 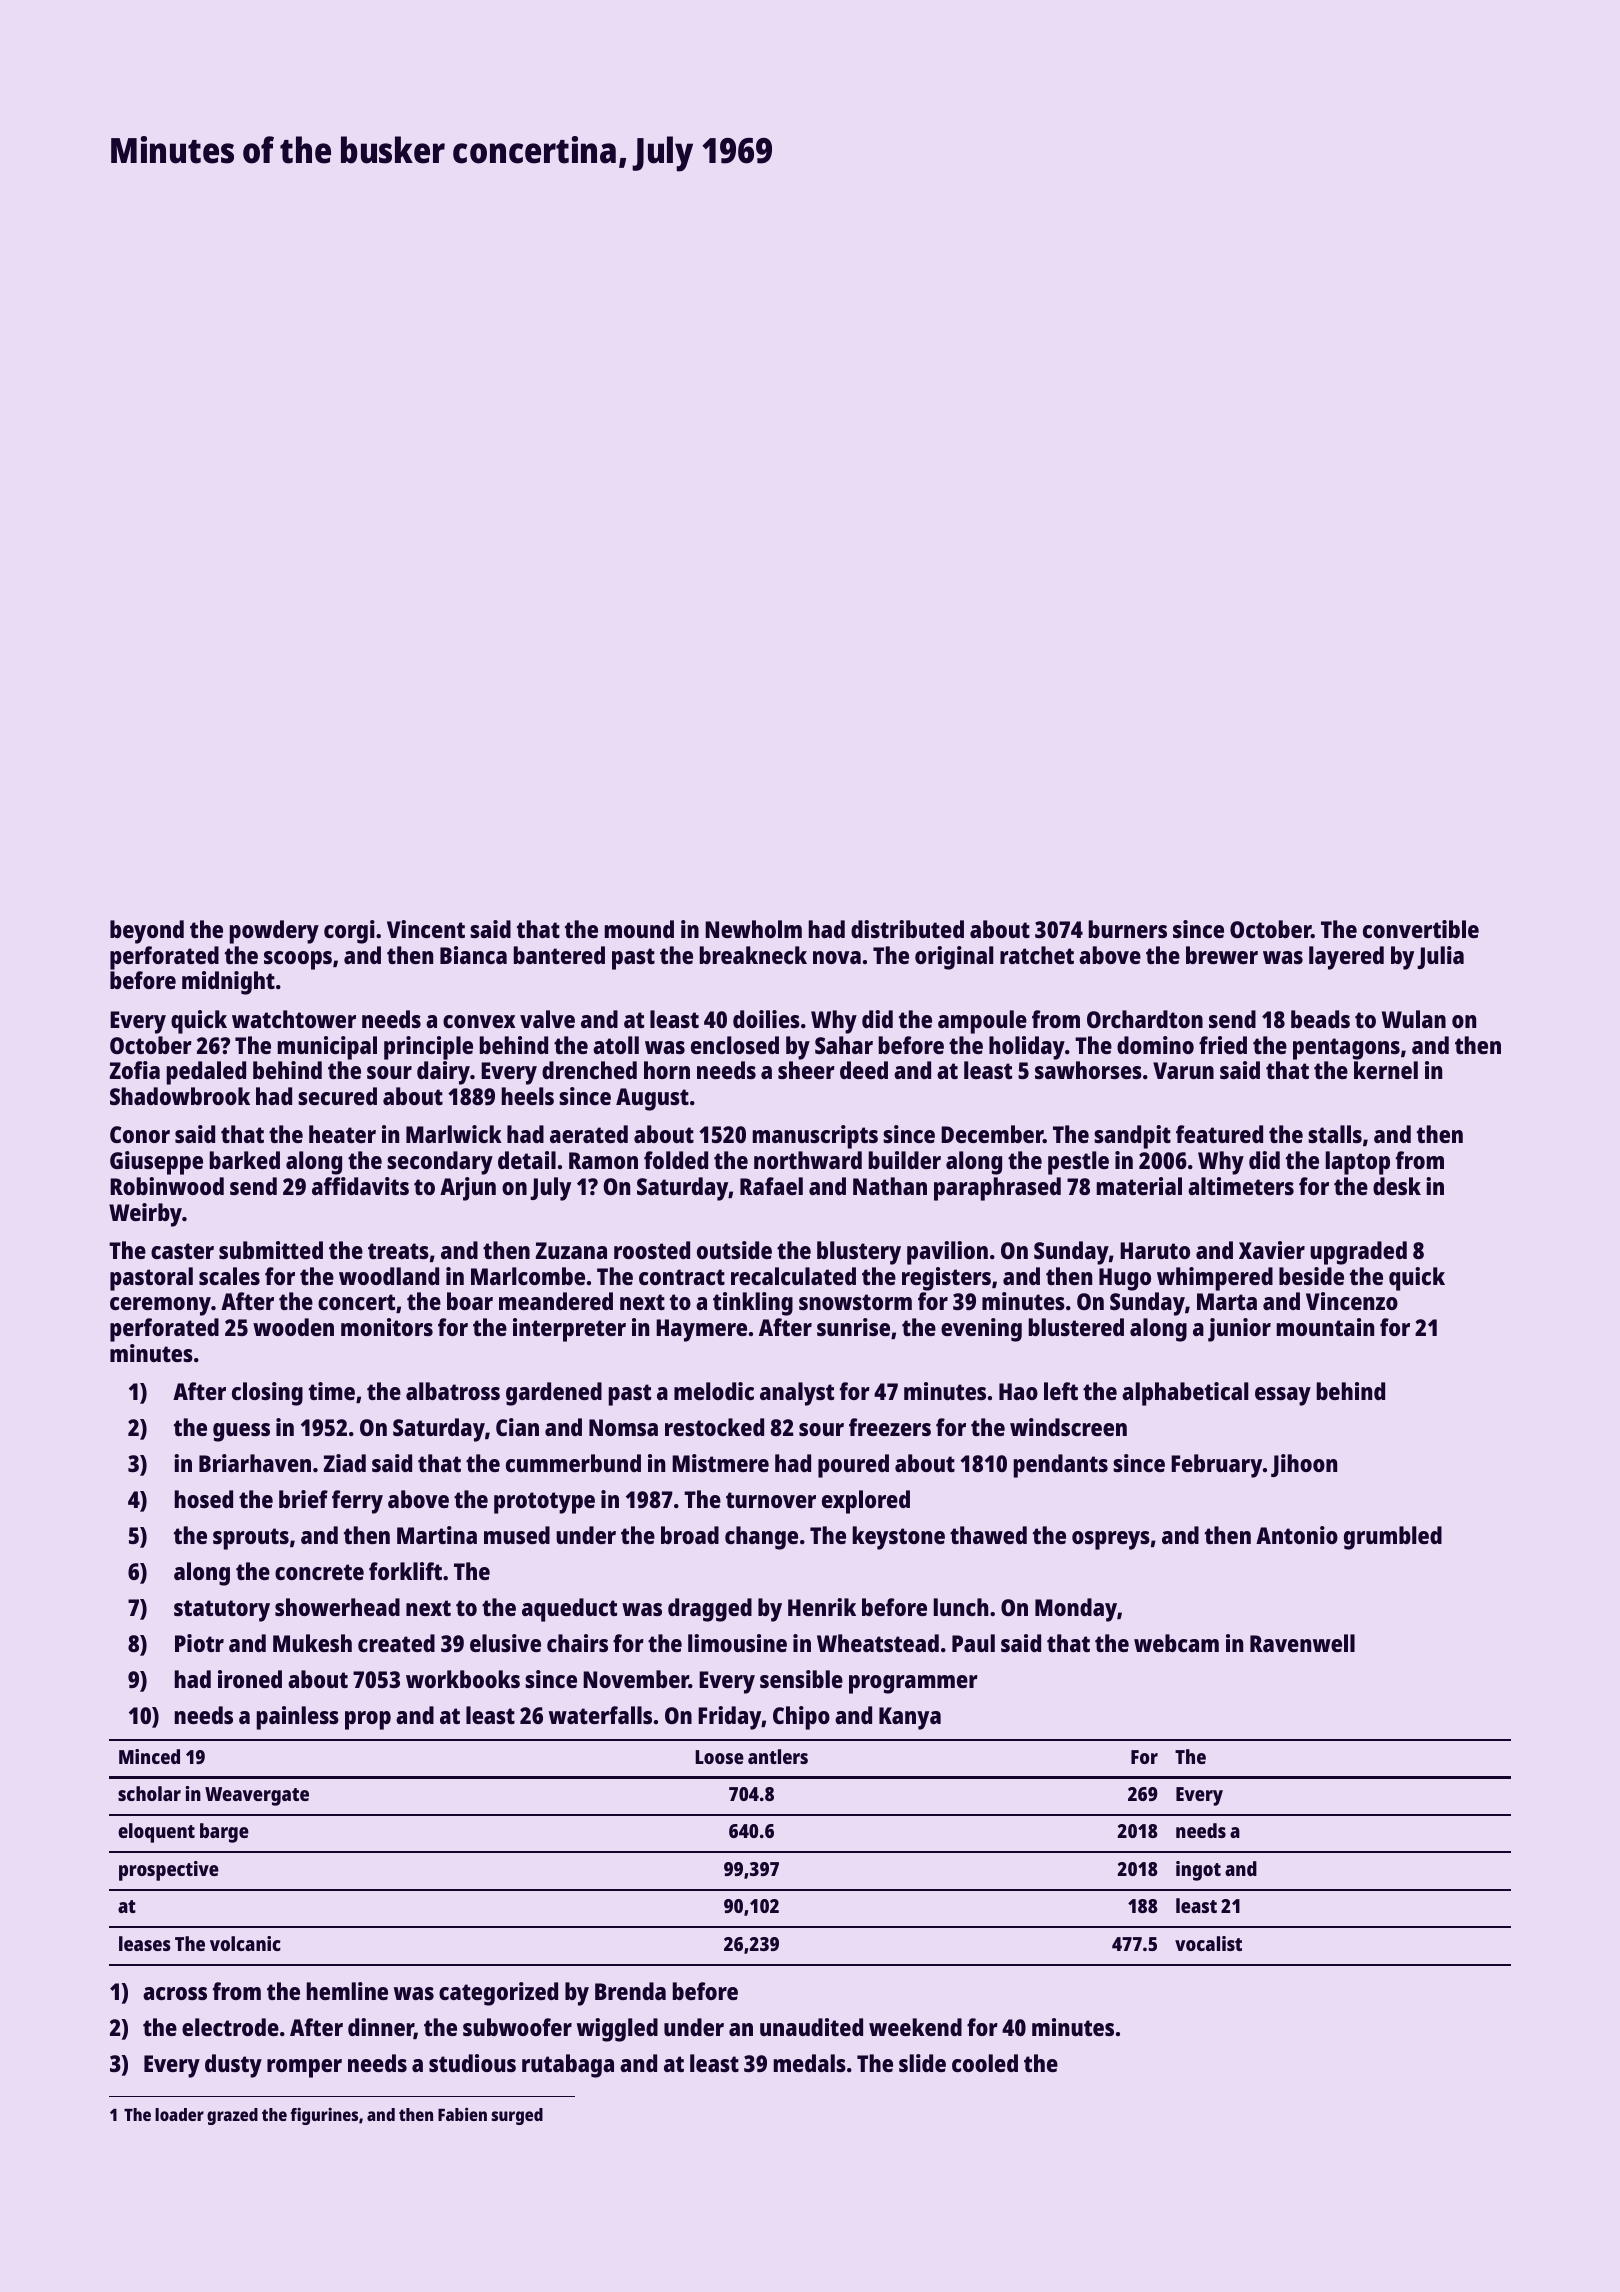 What do you see at coordinates (241, 1432) in the screenshot?
I see `guess` at bounding box center [241, 1432].
